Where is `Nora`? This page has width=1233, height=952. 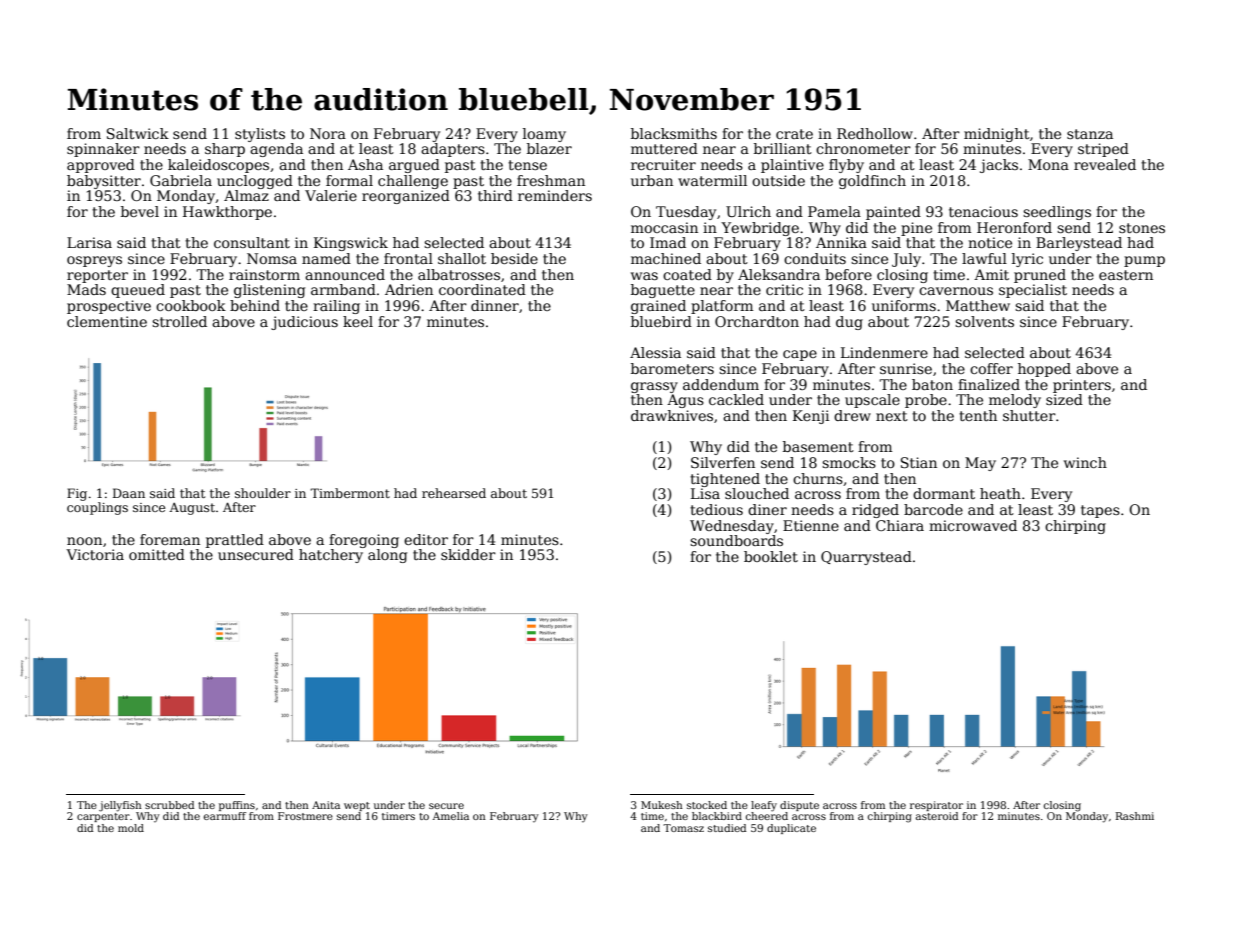
Nora is located at coordinates (328, 133).
